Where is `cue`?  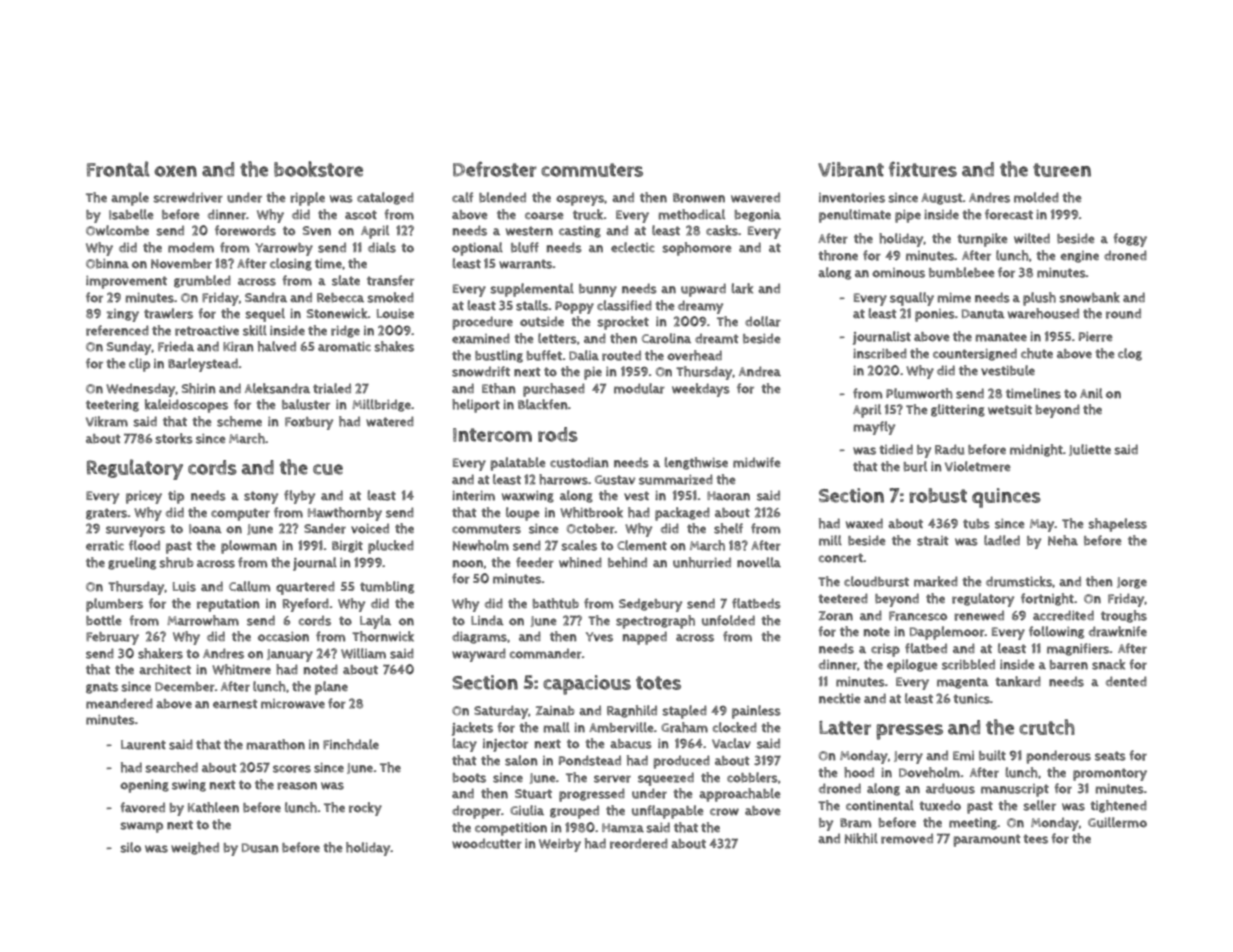 cue is located at coordinates (328, 469).
